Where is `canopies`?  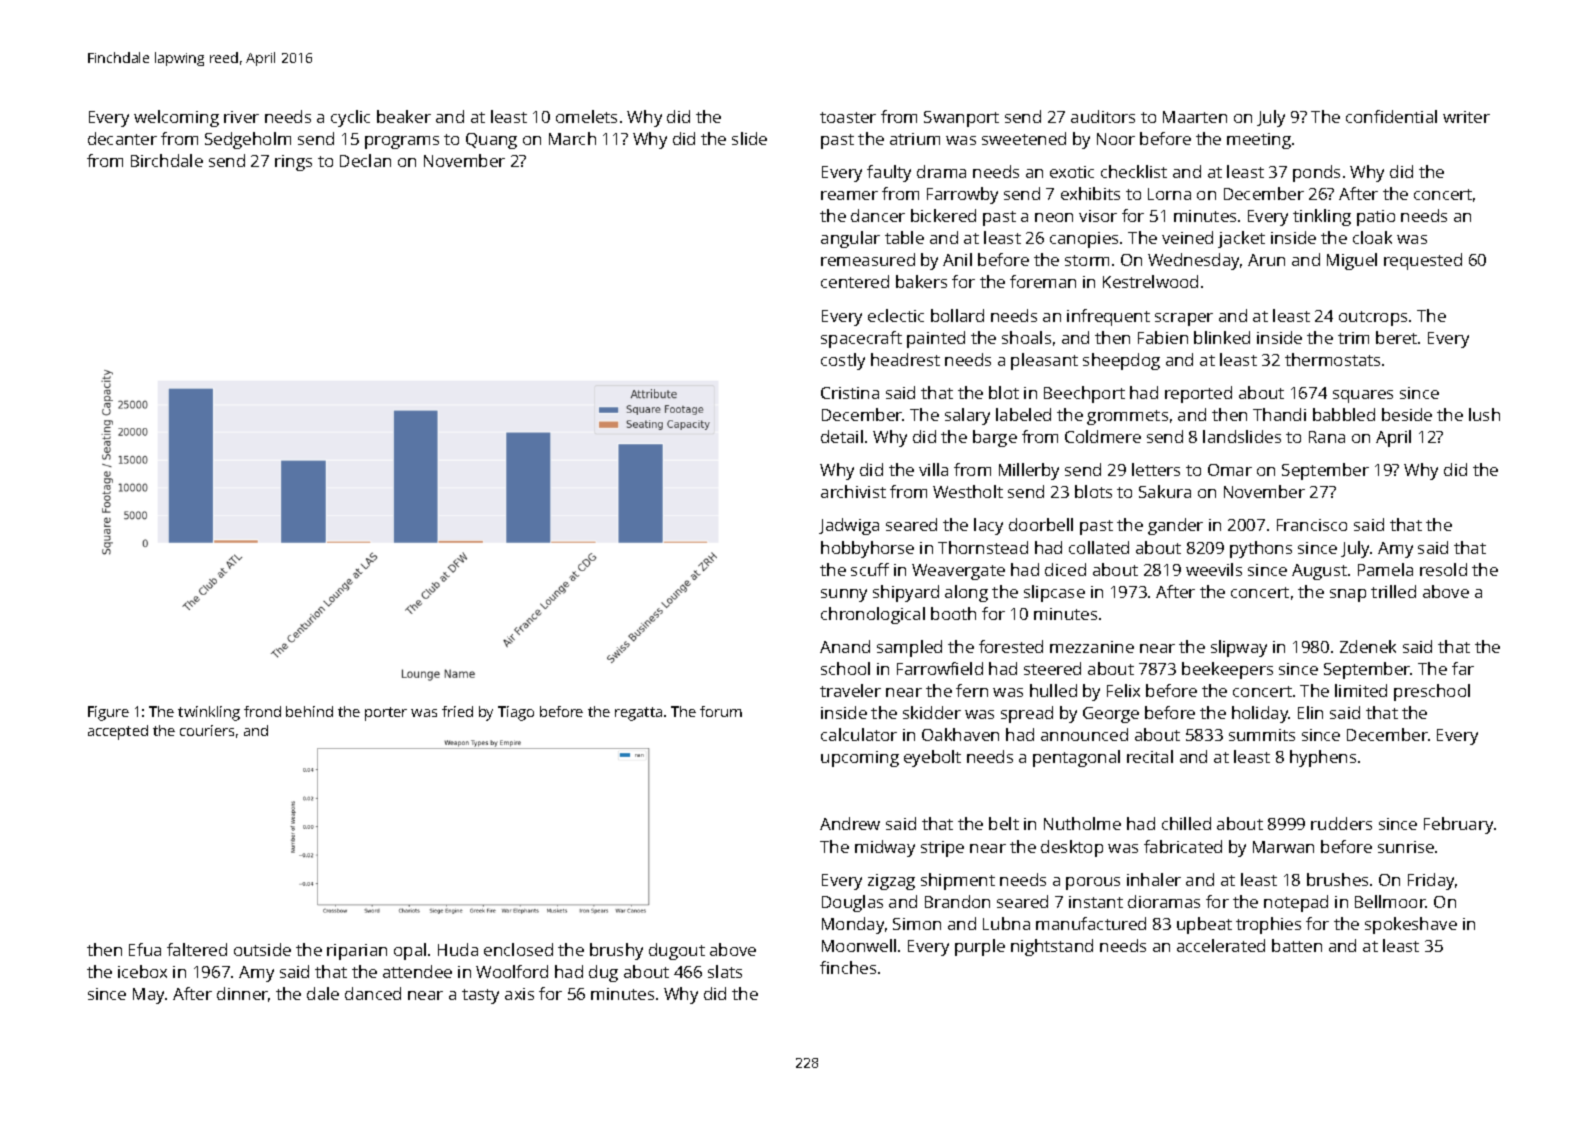
canopies is located at coordinates (1084, 240).
